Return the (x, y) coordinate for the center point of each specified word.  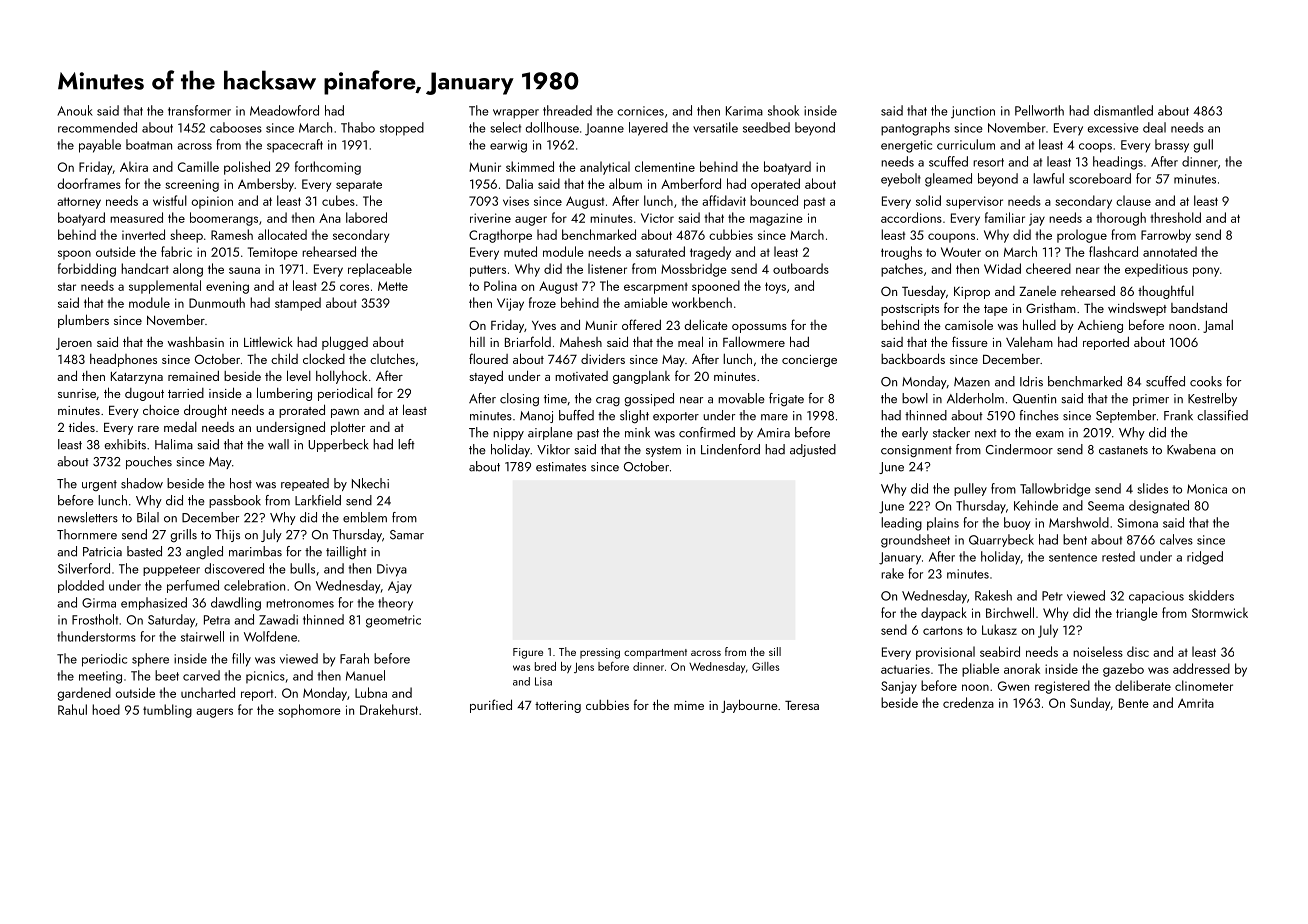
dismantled (1123, 110)
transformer (199, 110)
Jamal (1218, 326)
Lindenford (730, 449)
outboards (801, 268)
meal (690, 341)
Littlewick (268, 341)
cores (354, 287)
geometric (393, 621)
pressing (600, 653)
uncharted (208, 692)
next (986, 433)
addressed (1201, 668)
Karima (744, 111)
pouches (149, 462)
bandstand (1199, 307)
